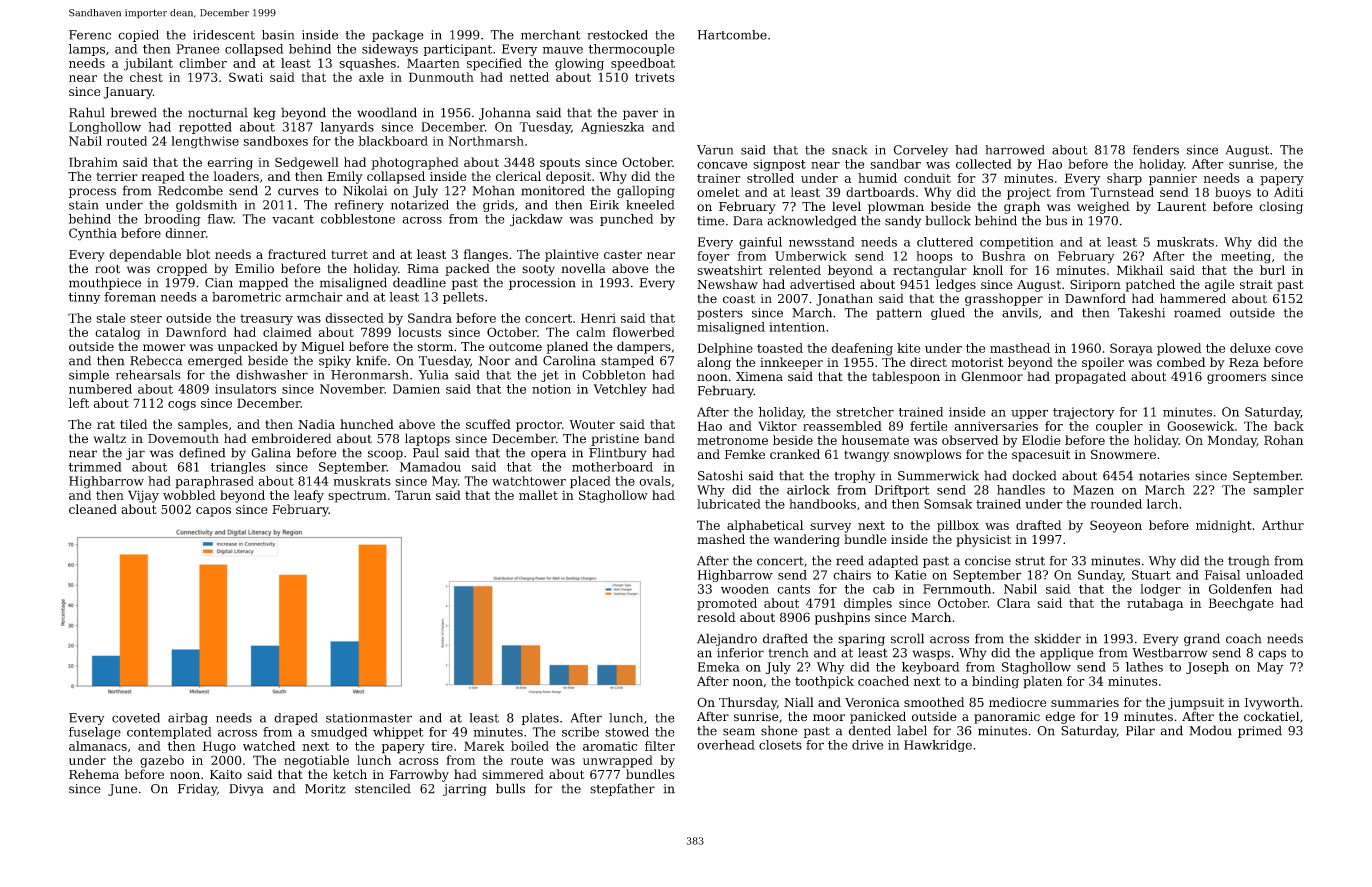 The image size is (1372, 887). What do you see at coordinates (721, 539) in the image?
I see `mashed` at bounding box center [721, 539].
